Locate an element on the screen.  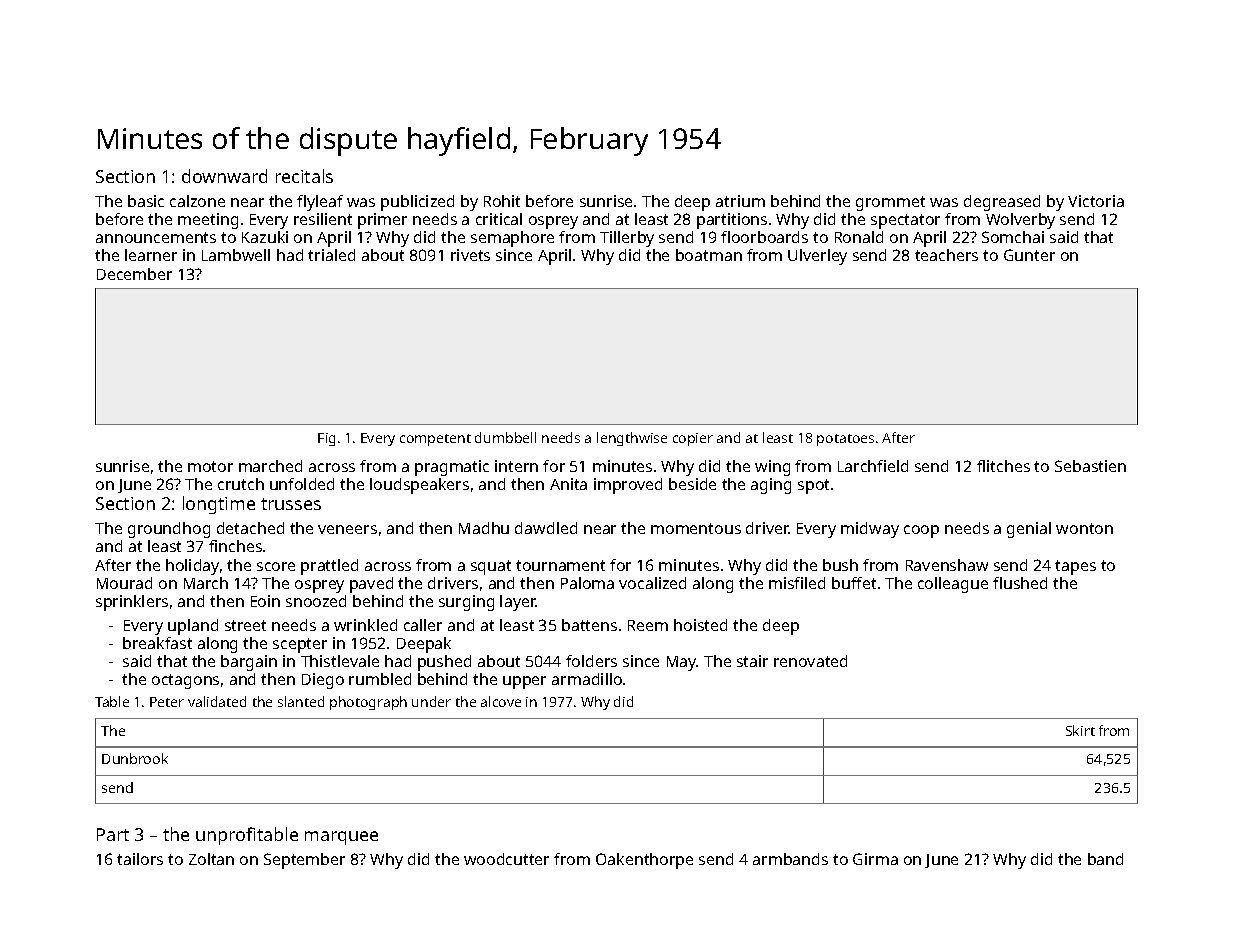
teachers is located at coordinates (946, 255).
